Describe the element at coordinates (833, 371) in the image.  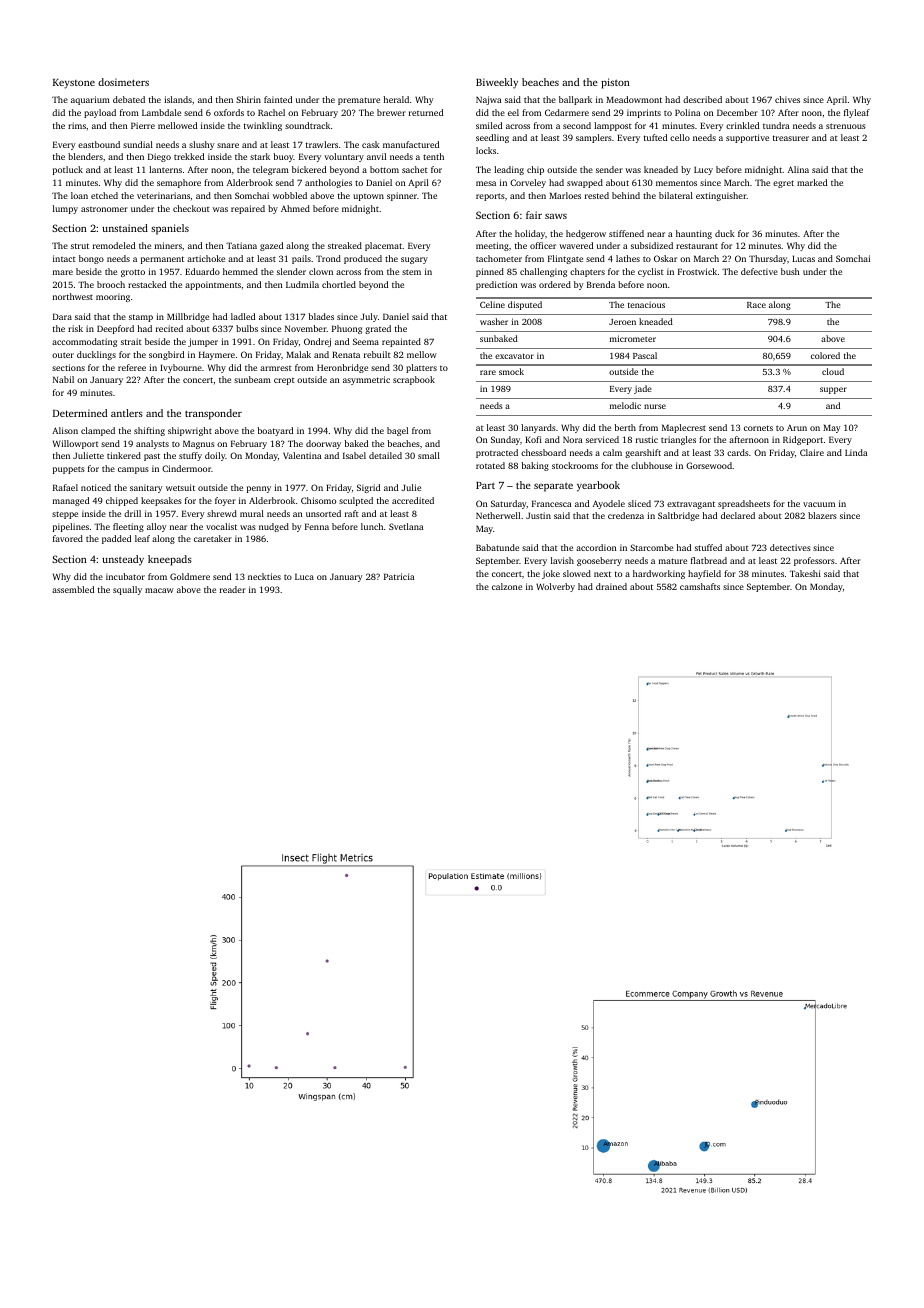
I see `cloud` at that location.
